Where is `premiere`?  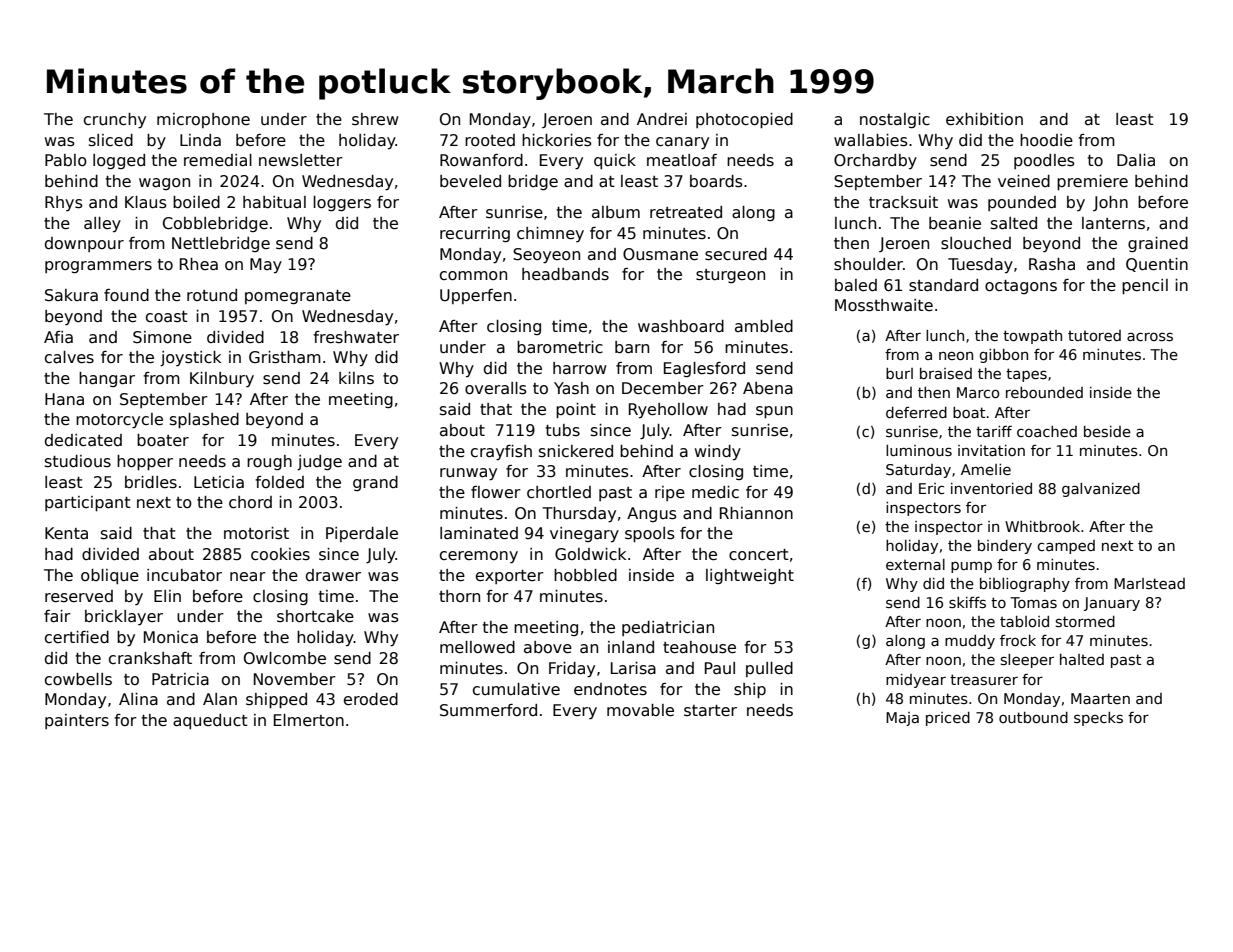 premiere is located at coordinates (1092, 182).
